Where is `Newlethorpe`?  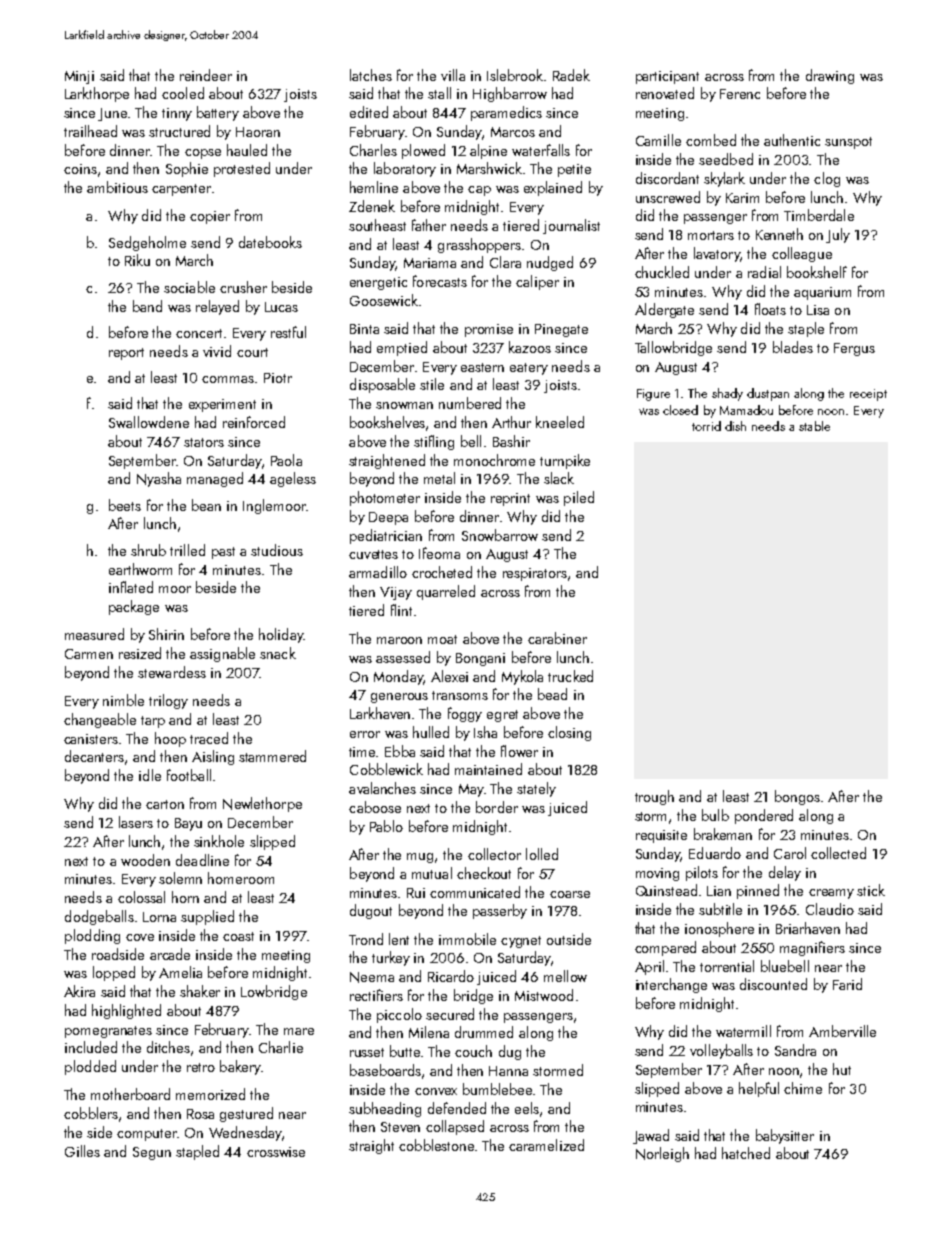
Newlethorpe is located at coordinates (262, 804).
